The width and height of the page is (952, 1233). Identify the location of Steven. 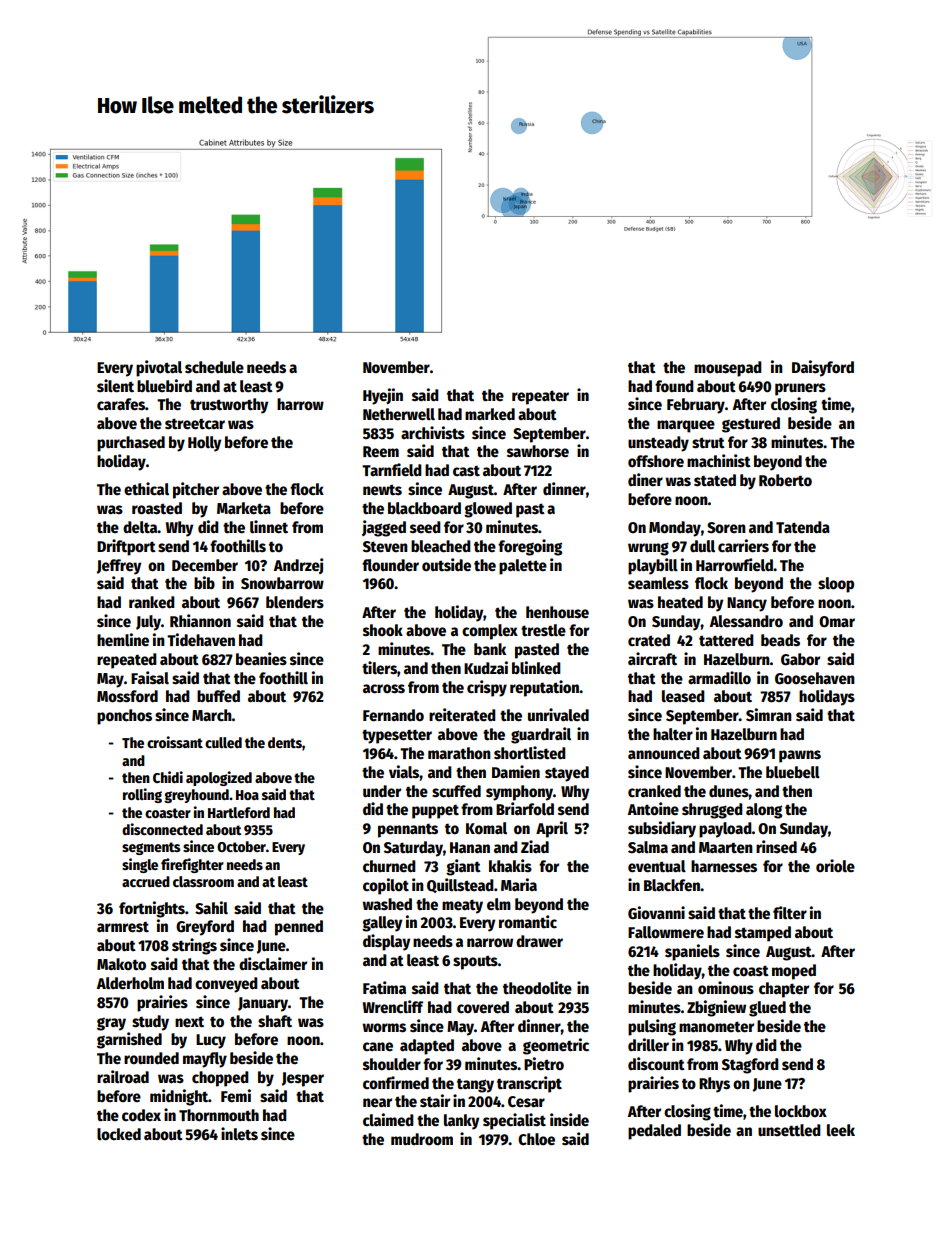
(385, 547).
